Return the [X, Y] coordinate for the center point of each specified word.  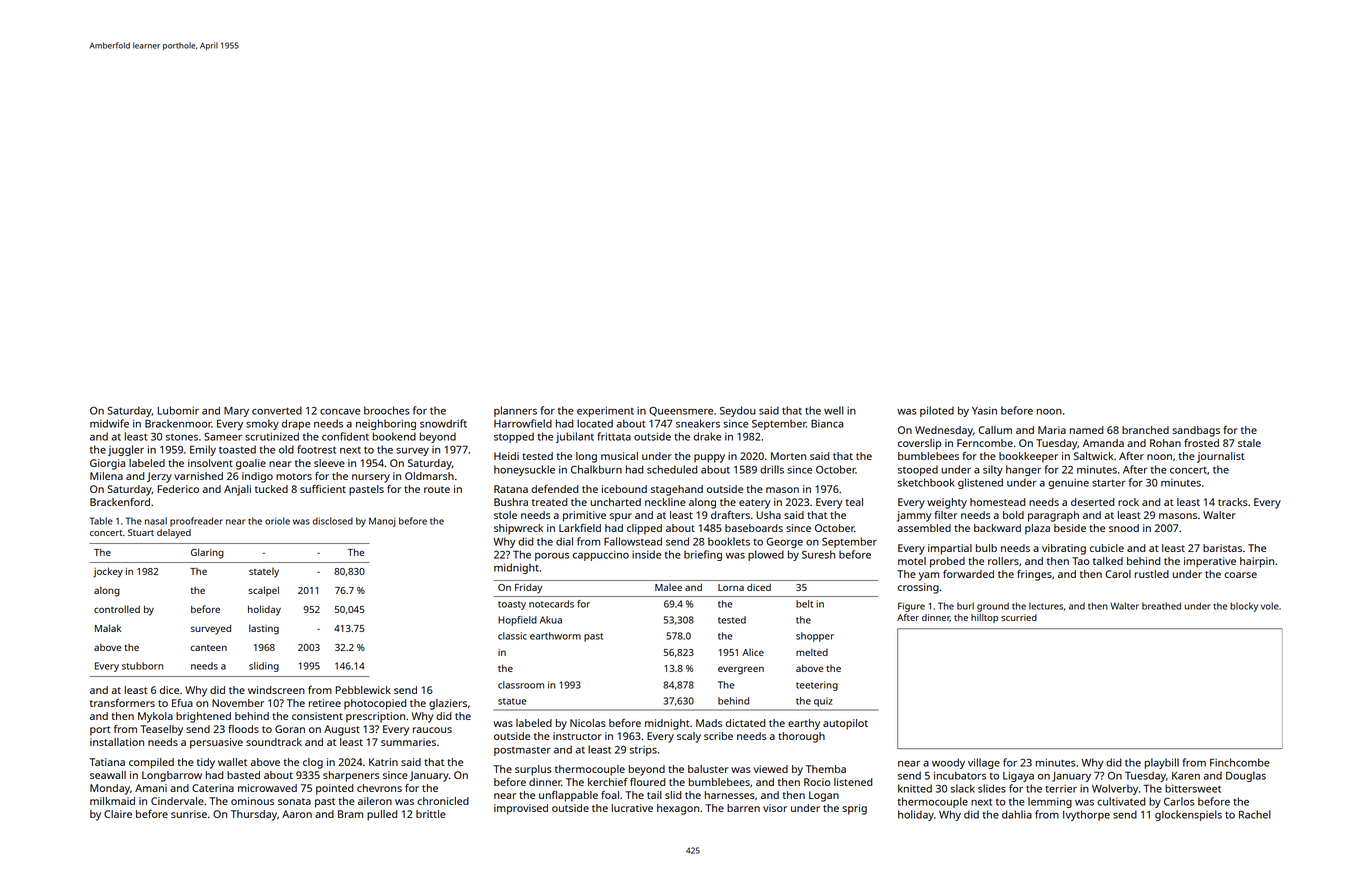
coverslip [919, 444]
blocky [1244, 607]
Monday [110, 789]
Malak [108, 628]
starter [1109, 483]
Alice [753, 652]
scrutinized [272, 436]
